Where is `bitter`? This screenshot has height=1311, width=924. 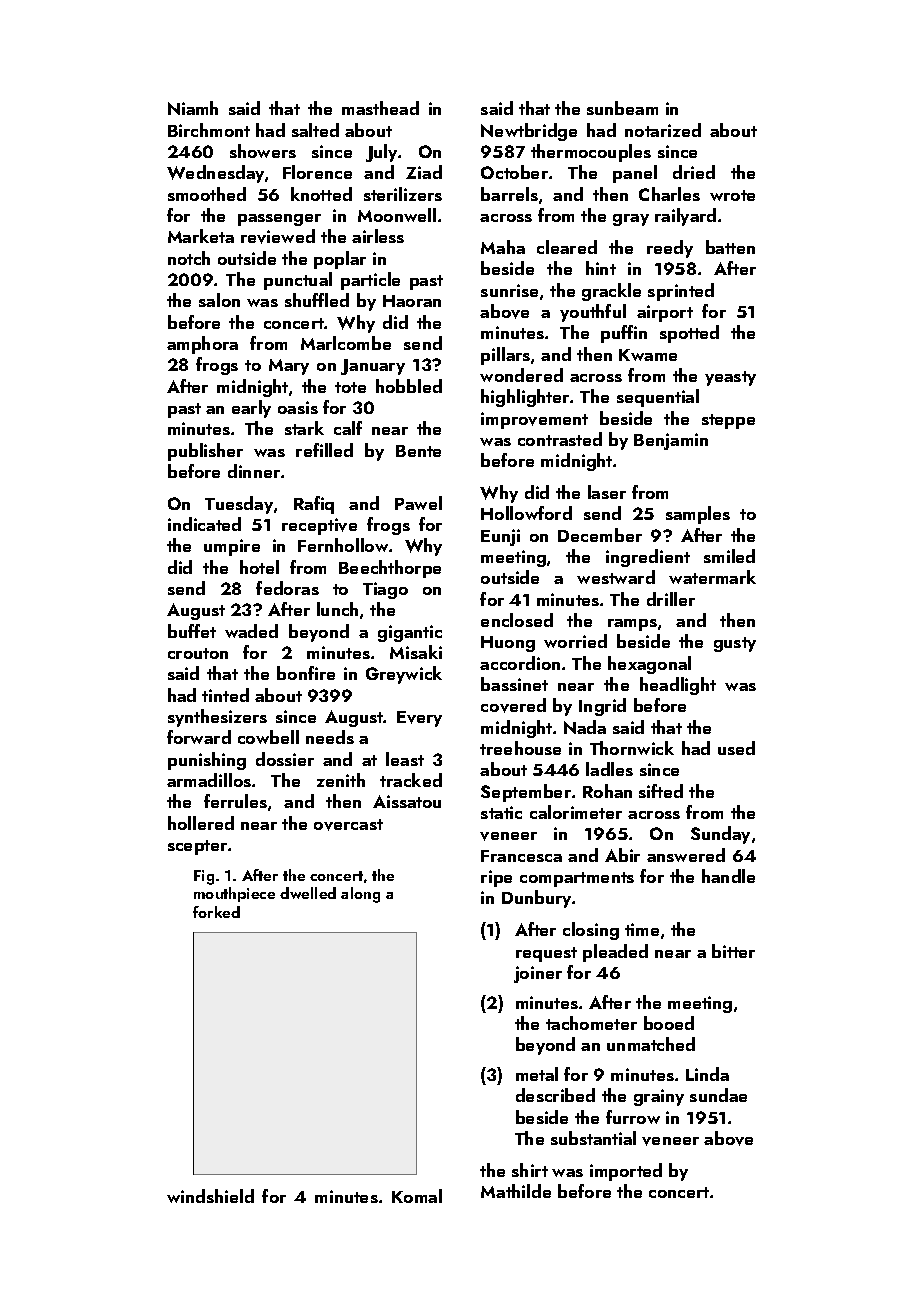
bitter is located at coordinates (733, 951).
